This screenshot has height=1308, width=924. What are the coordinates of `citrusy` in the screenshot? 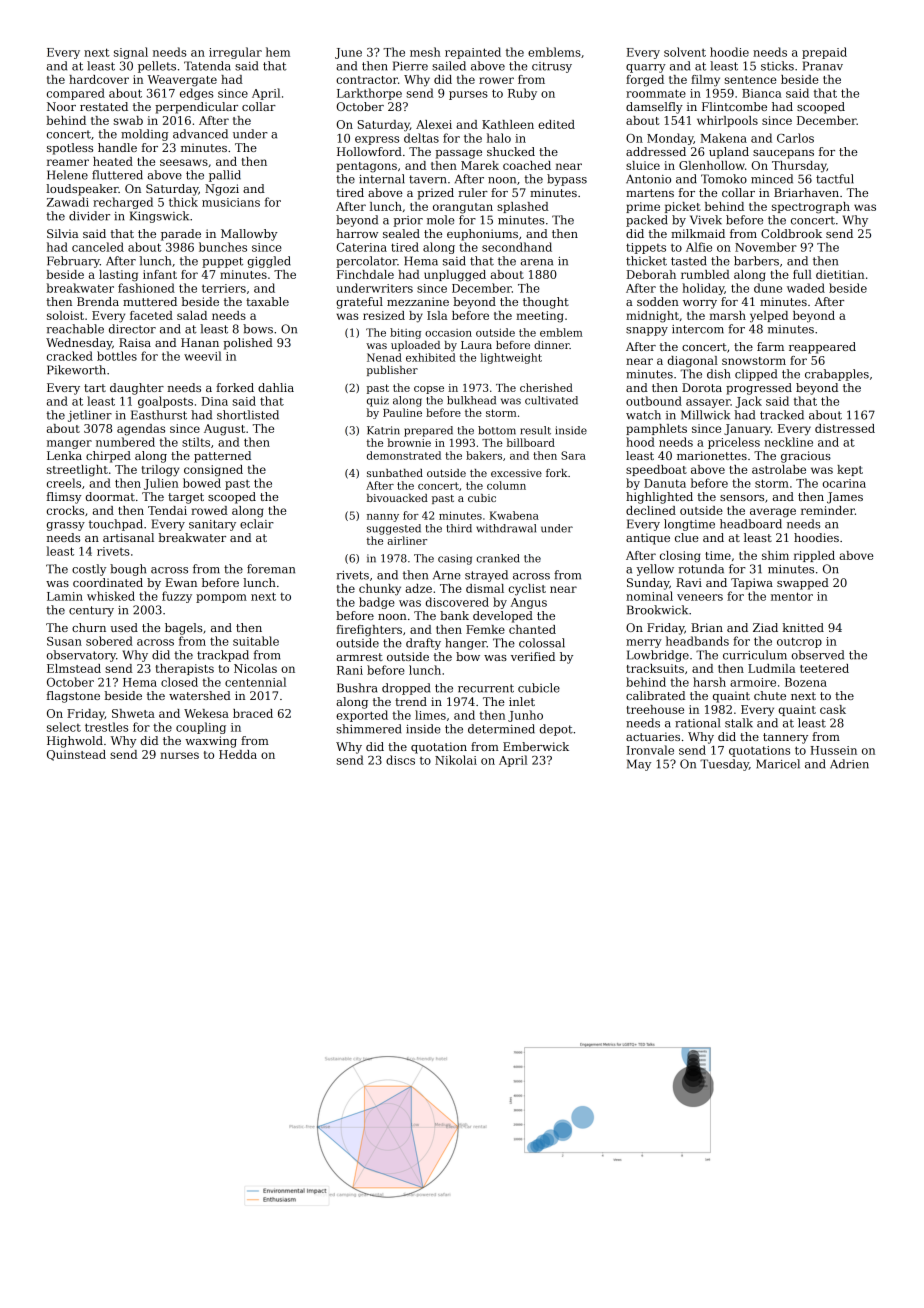 It's located at (552, 67).
